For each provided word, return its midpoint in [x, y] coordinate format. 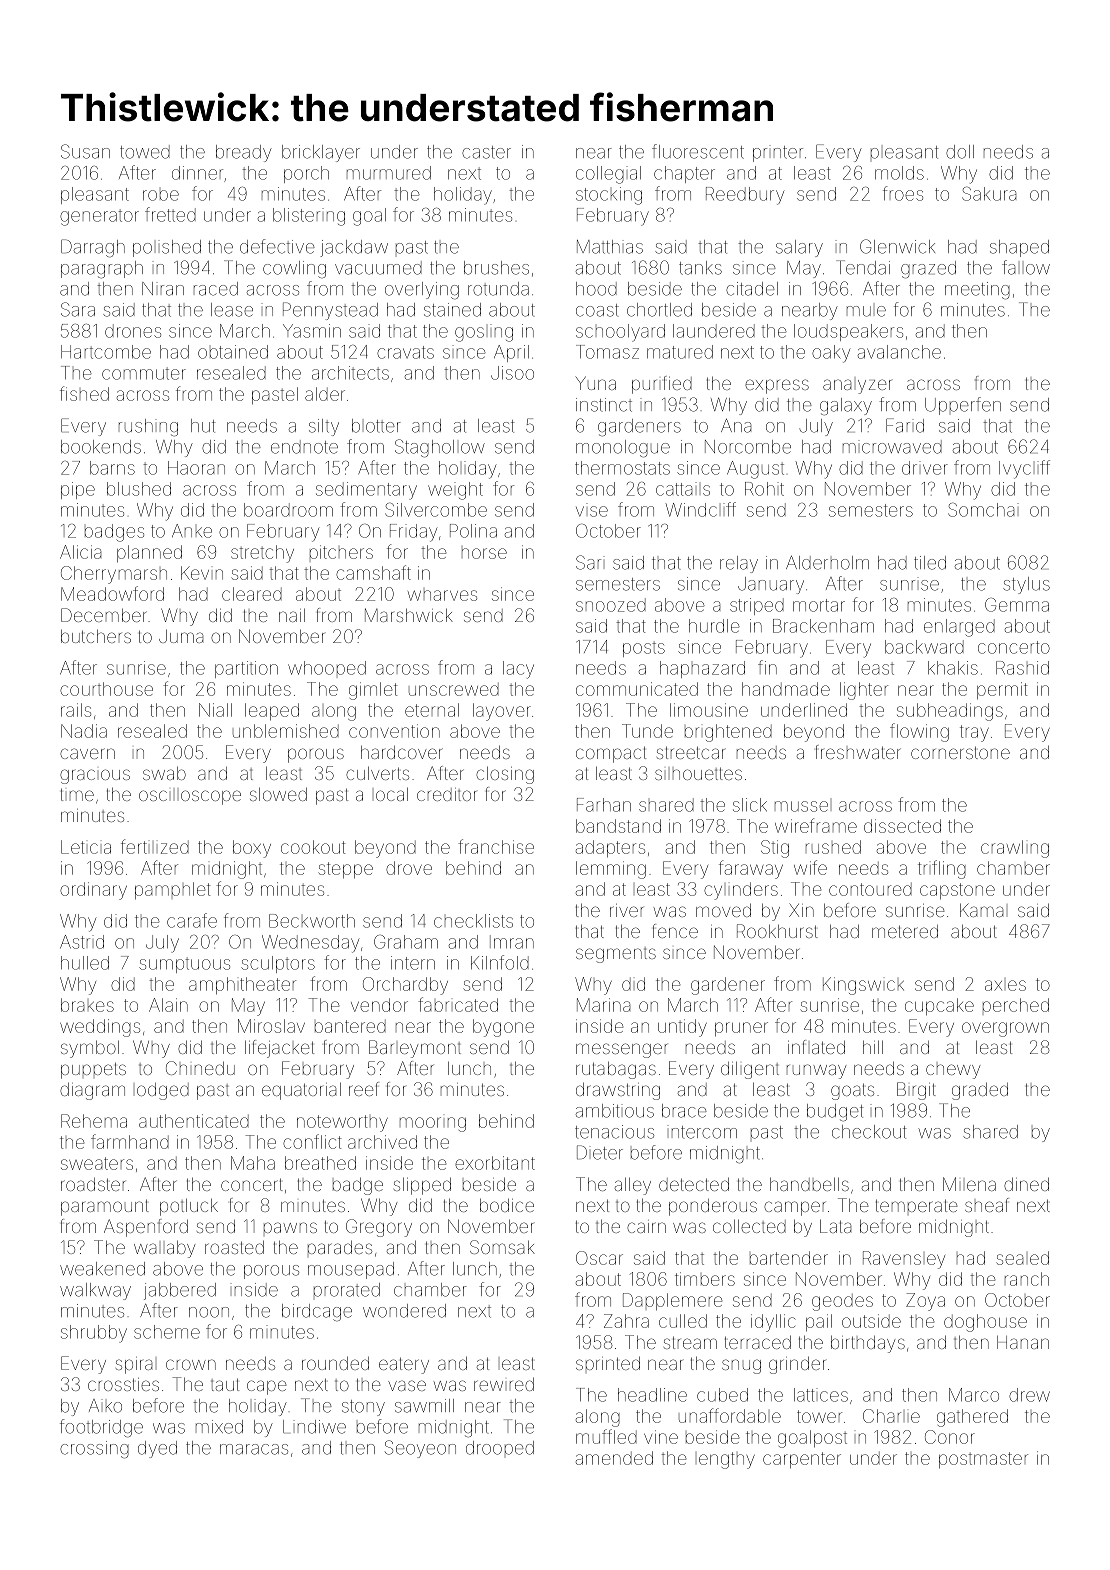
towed [145, 152]
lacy [518, 670]
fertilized [155, 846]
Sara [78, 309]
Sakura [989, 193]
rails [76, 710]
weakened [102, 1269]
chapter [684, 174]
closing [505, 775]
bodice [507, 1205]
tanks [700, 268]
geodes [842, 1302]
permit [1002, 690]
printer [778, 153]
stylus [1026, 585]
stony [363, 1408]
